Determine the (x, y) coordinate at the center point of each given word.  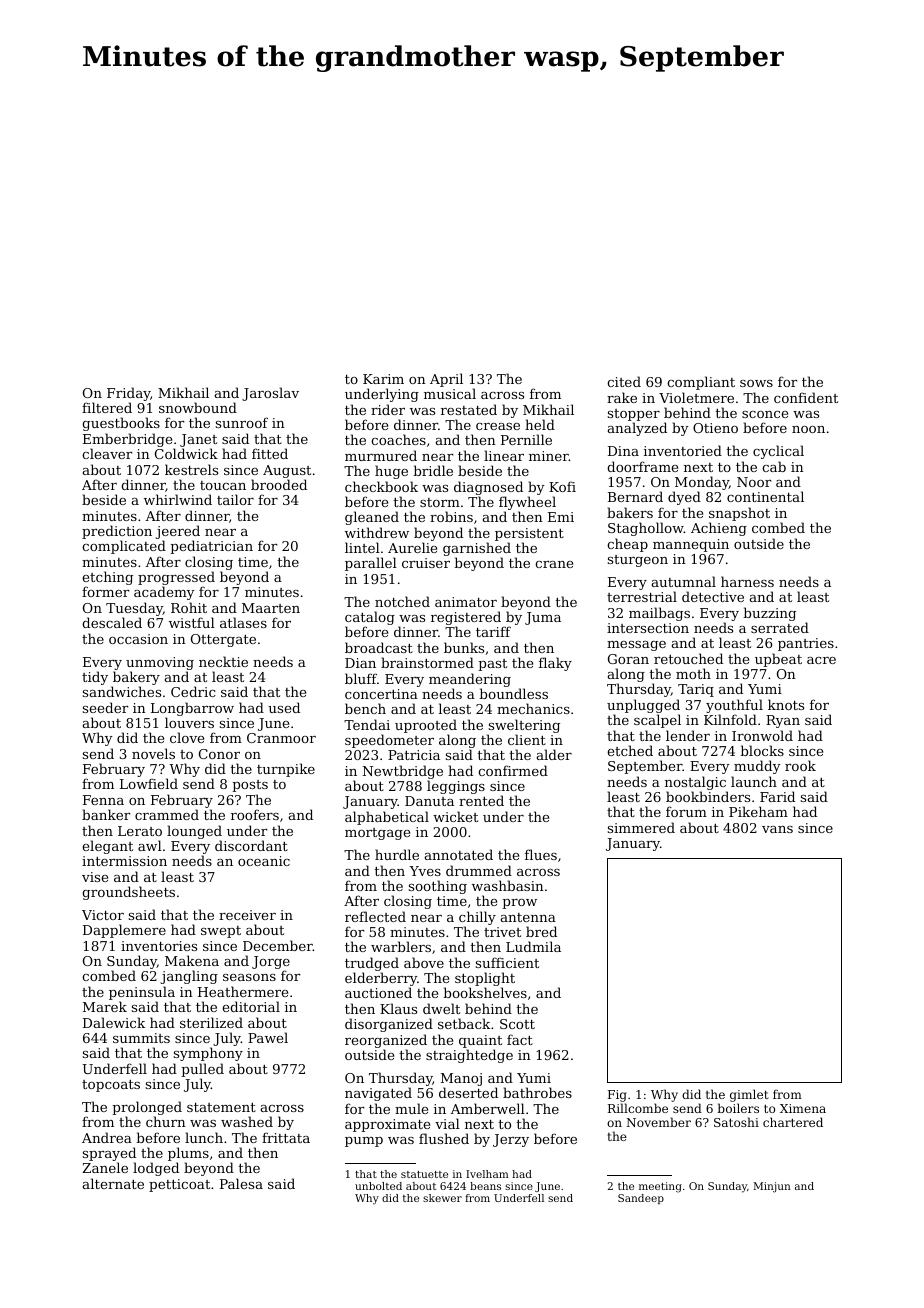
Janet (198, 440)
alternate (113, 1183)
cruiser (426, 563)
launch (754, 781)
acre (821, 660)
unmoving (160, 663)
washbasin (508, 885)
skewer (442, 1198)
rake (622, 397)
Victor (103, 915)
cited (624, 381)
